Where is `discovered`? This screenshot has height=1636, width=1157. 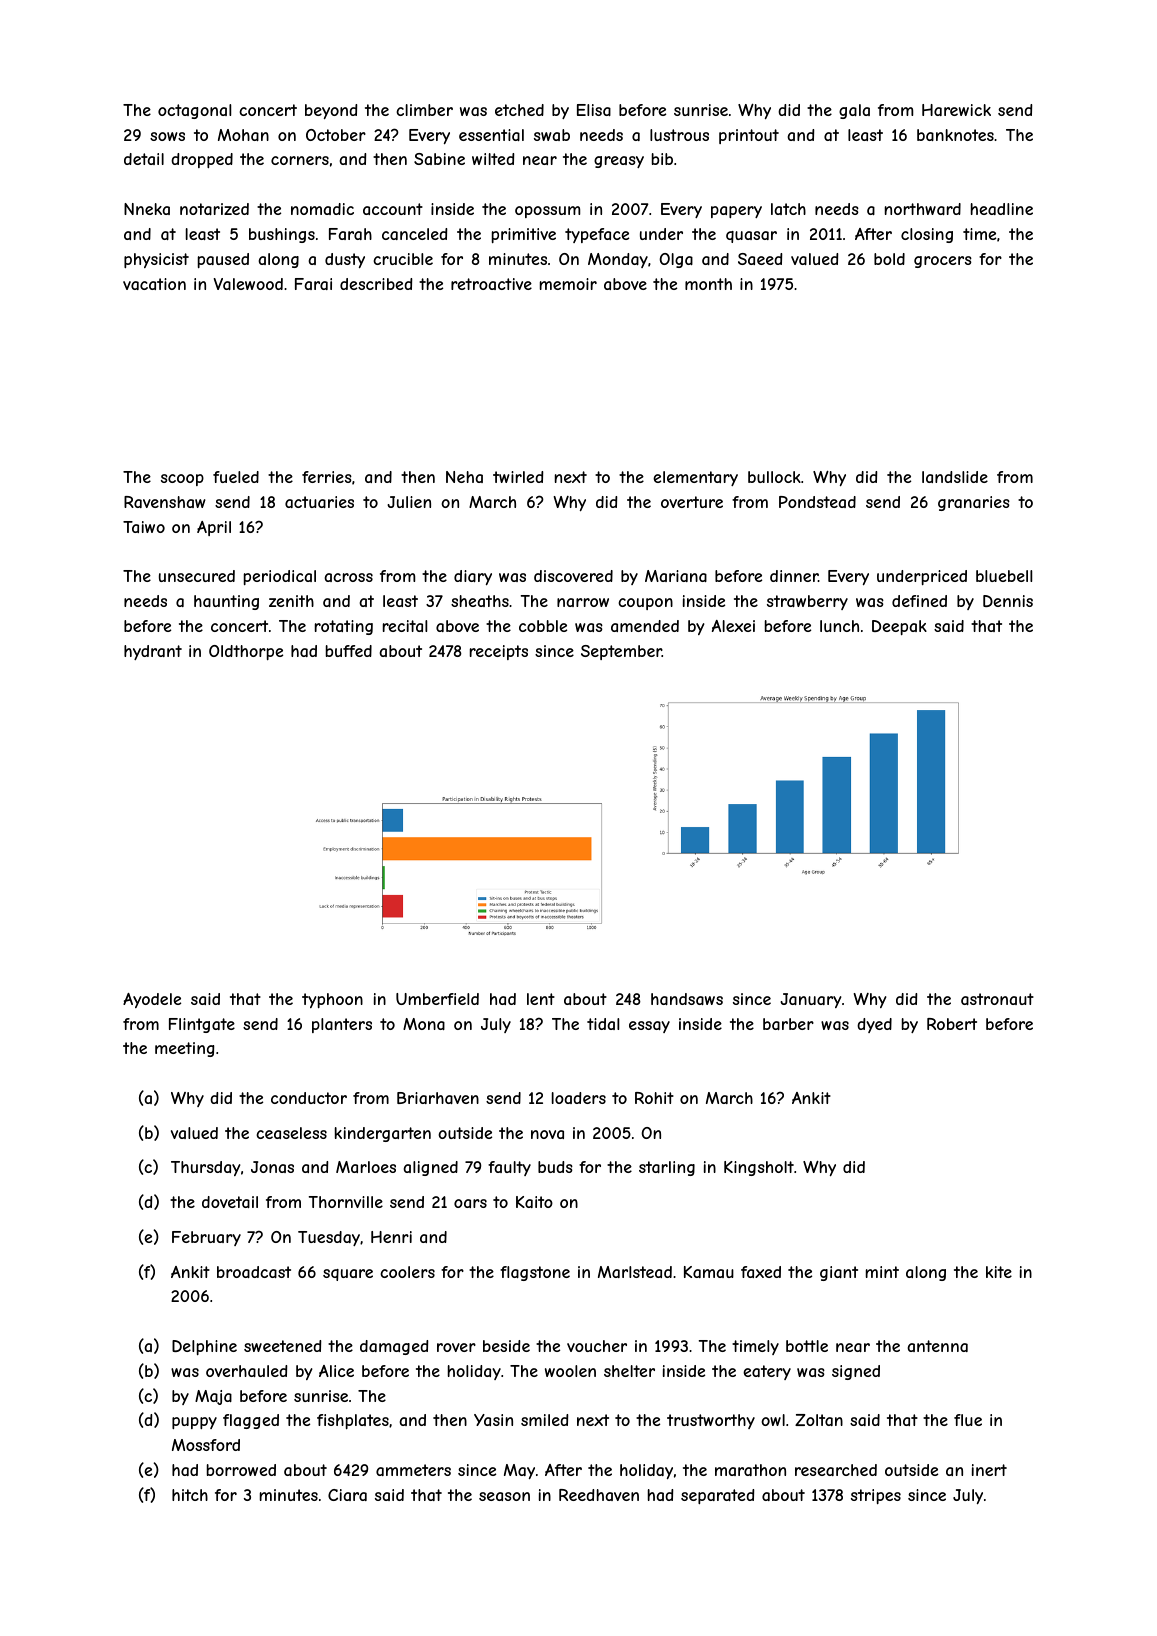 discovered is located at coordinates (573, 576).
